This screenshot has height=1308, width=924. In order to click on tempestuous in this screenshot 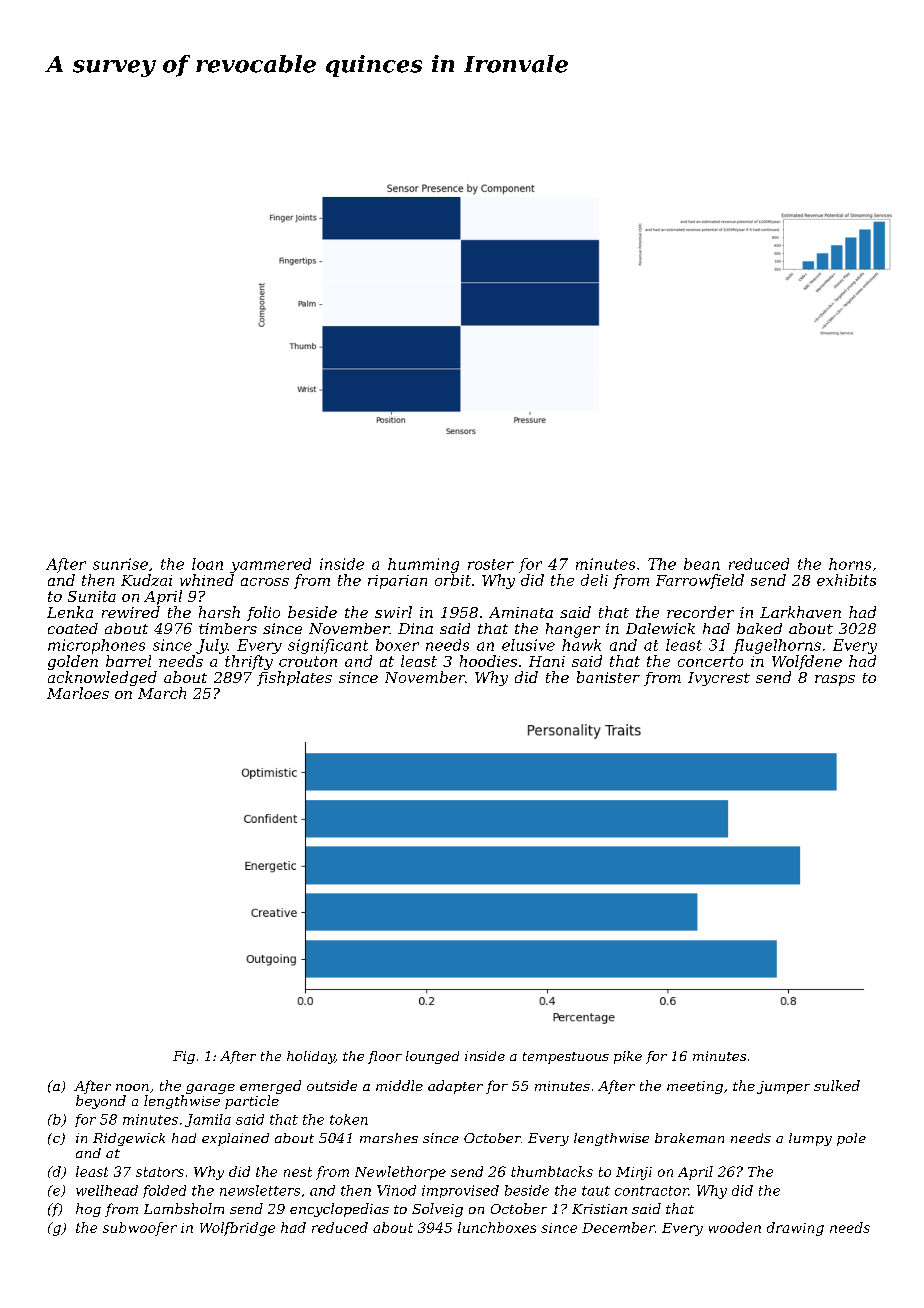, I will do `click(566, 1058)`.
